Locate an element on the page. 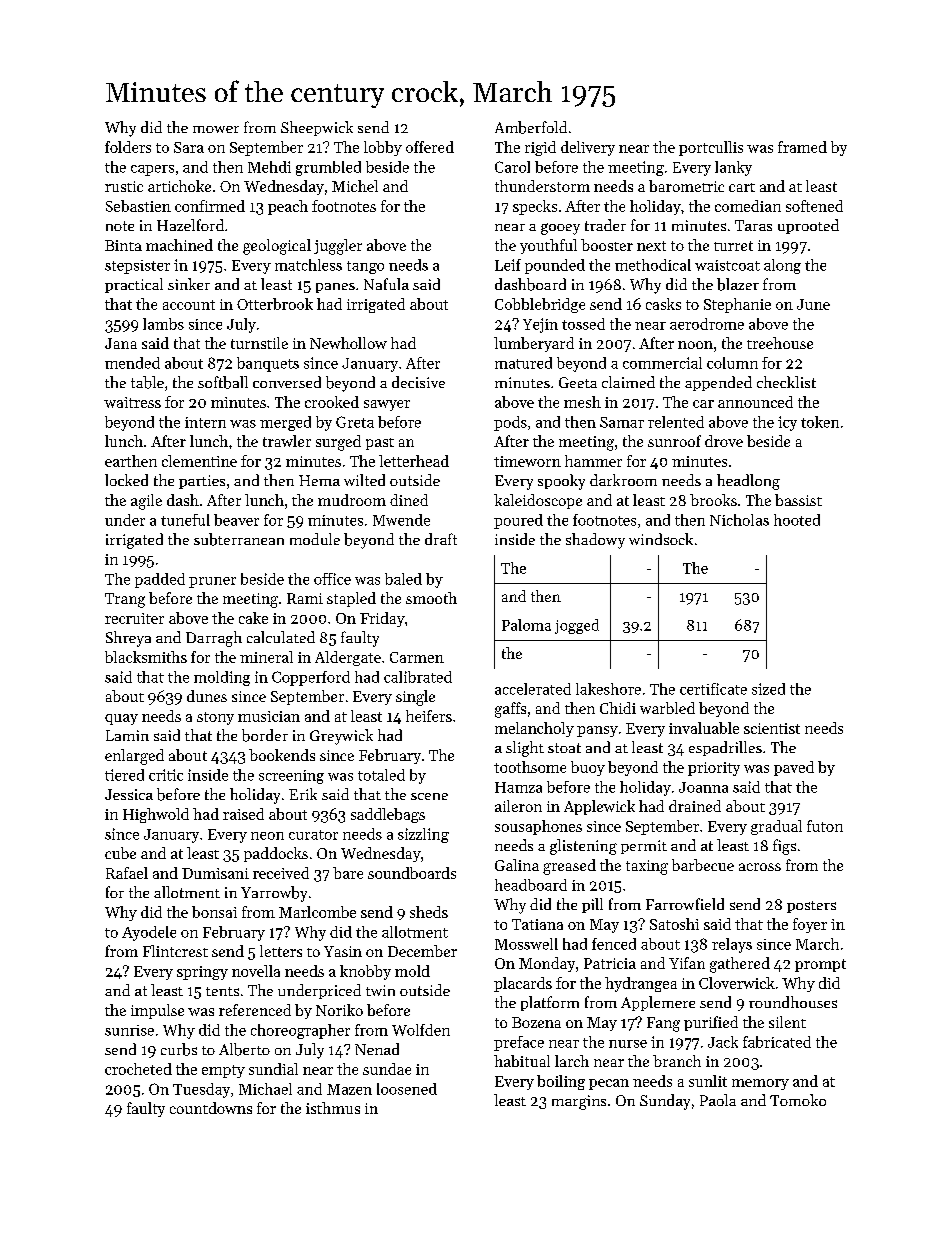  Michel is located at coordinates (355, 186).
